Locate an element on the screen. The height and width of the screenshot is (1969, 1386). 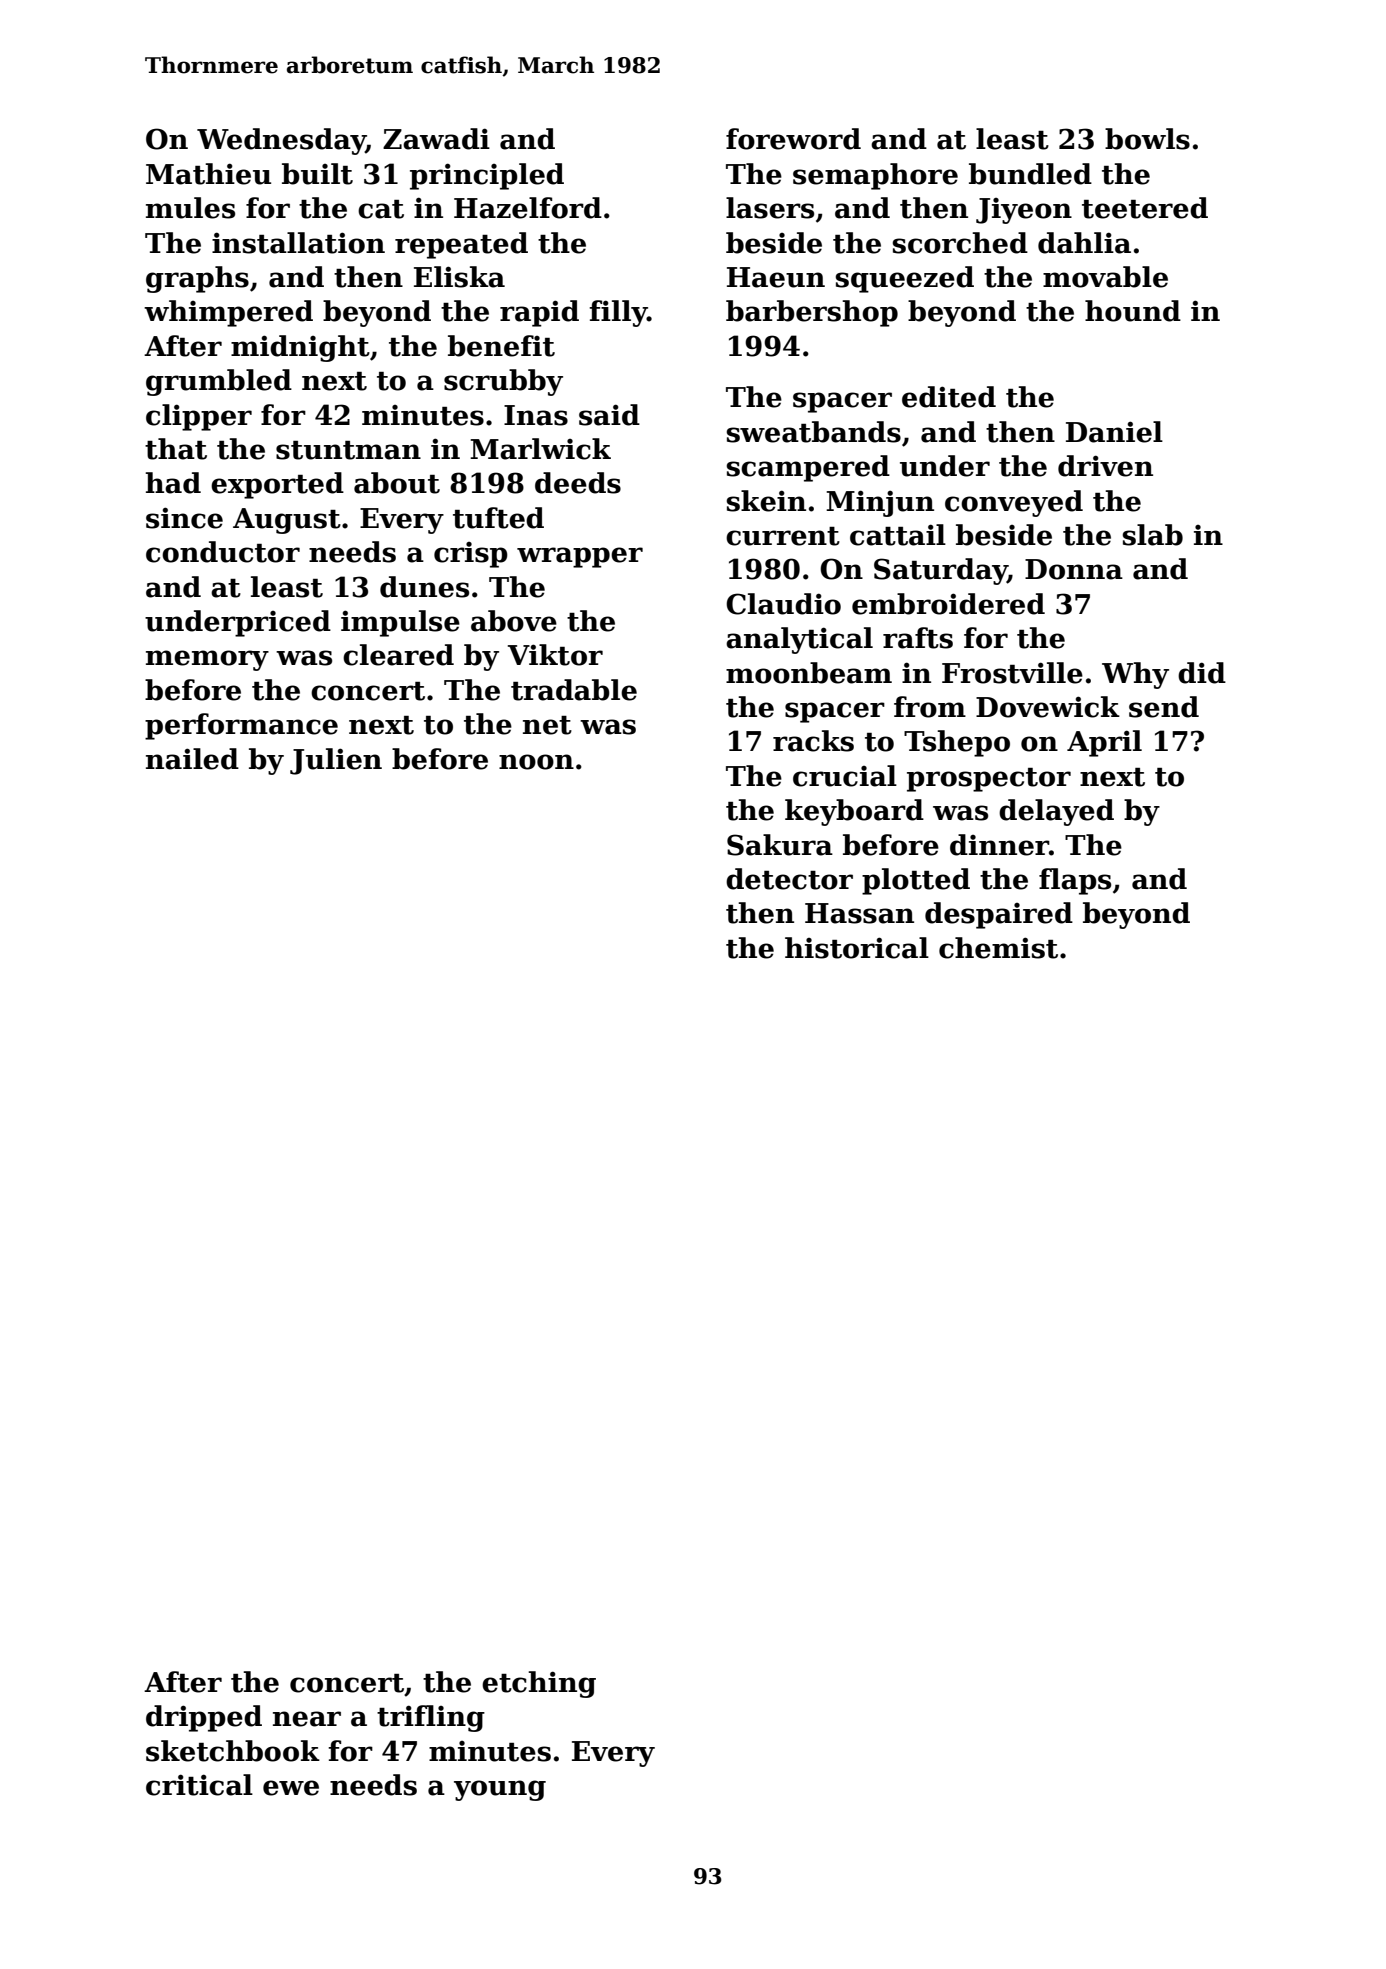
foreword is located at coordinates (793, 139).
